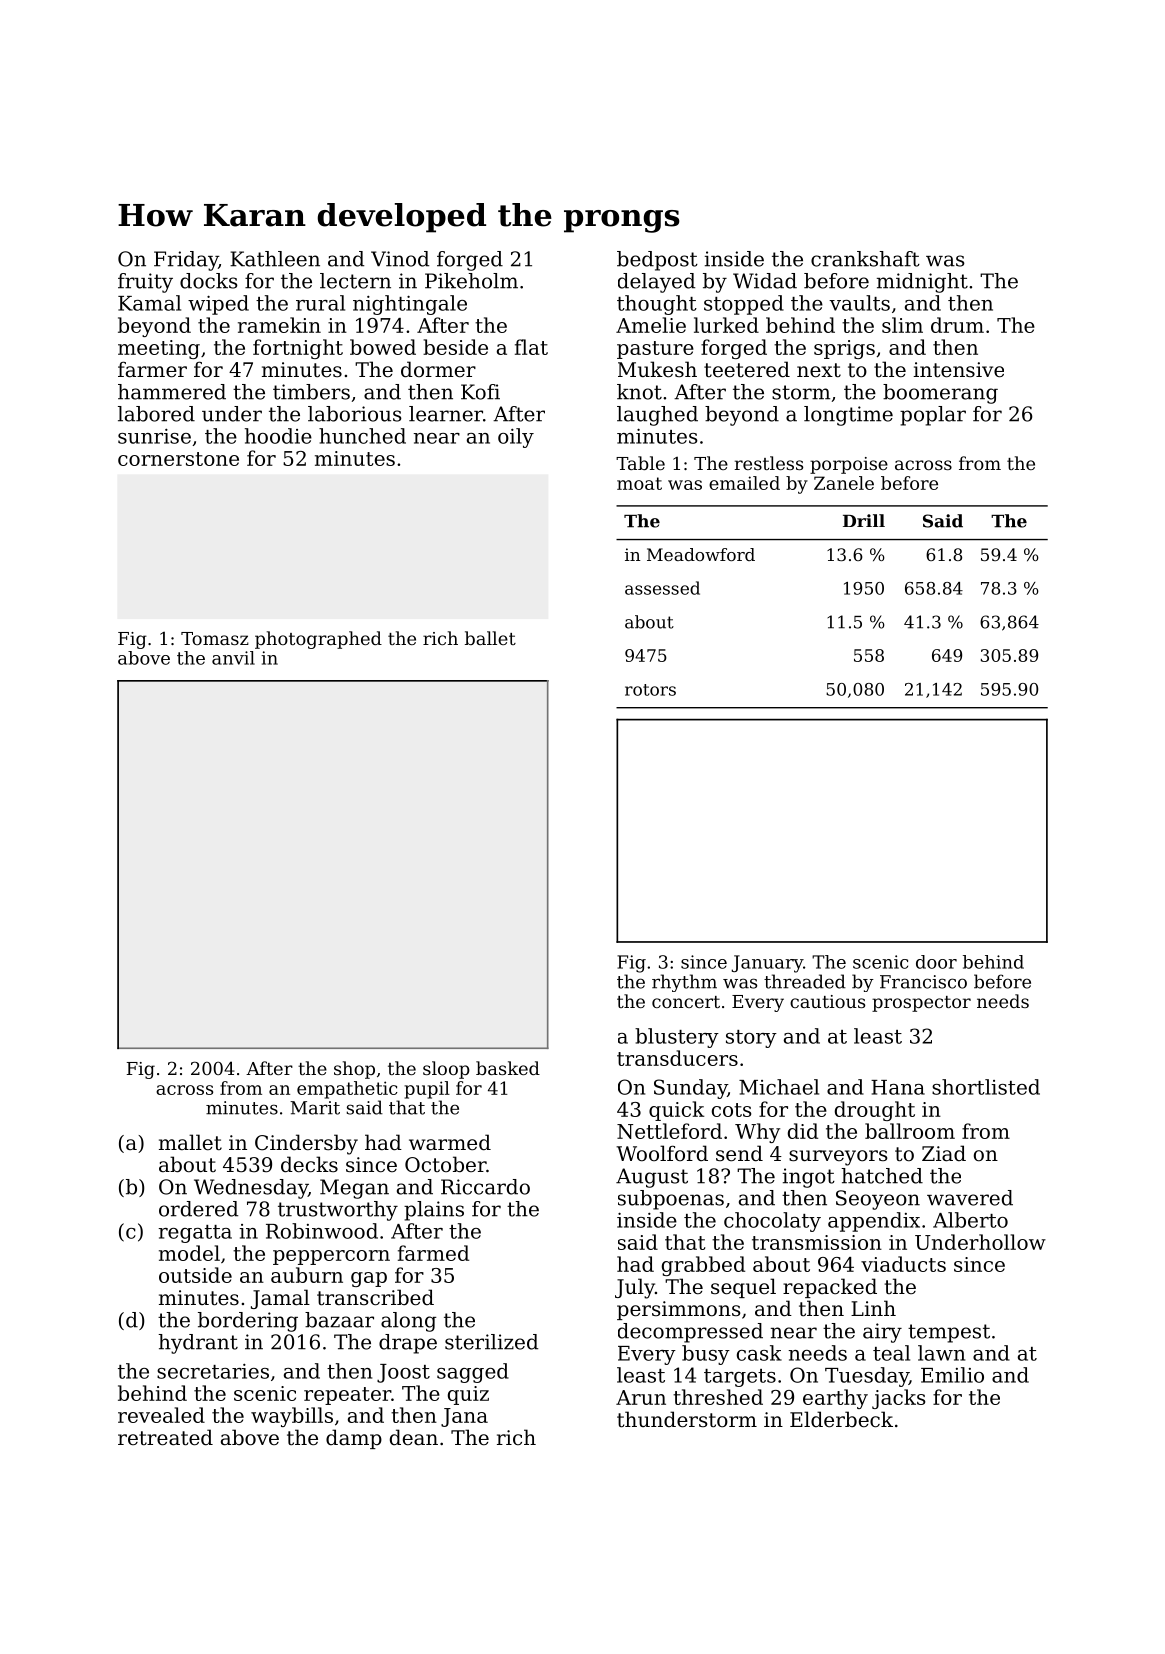  I want to click on anvil, so click(233, 658).
